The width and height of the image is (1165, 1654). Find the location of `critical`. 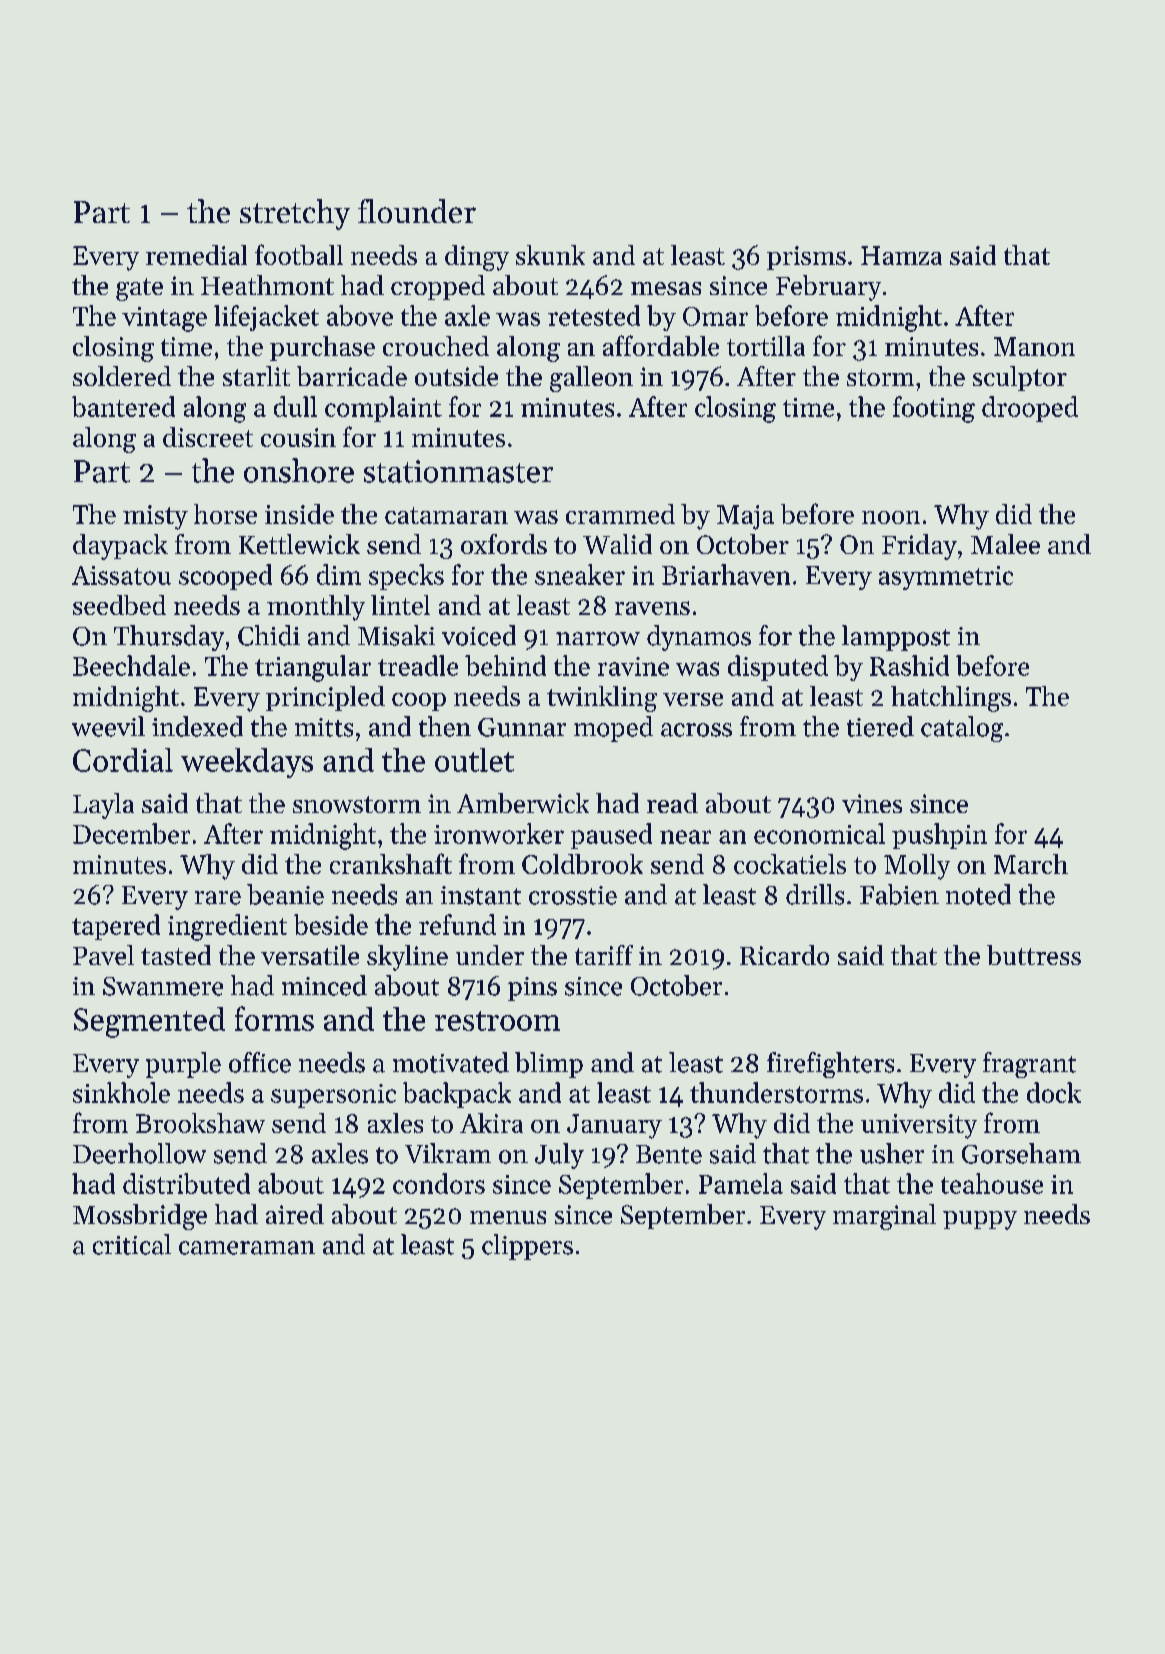

critical is located at coordinates (132, 1244).
